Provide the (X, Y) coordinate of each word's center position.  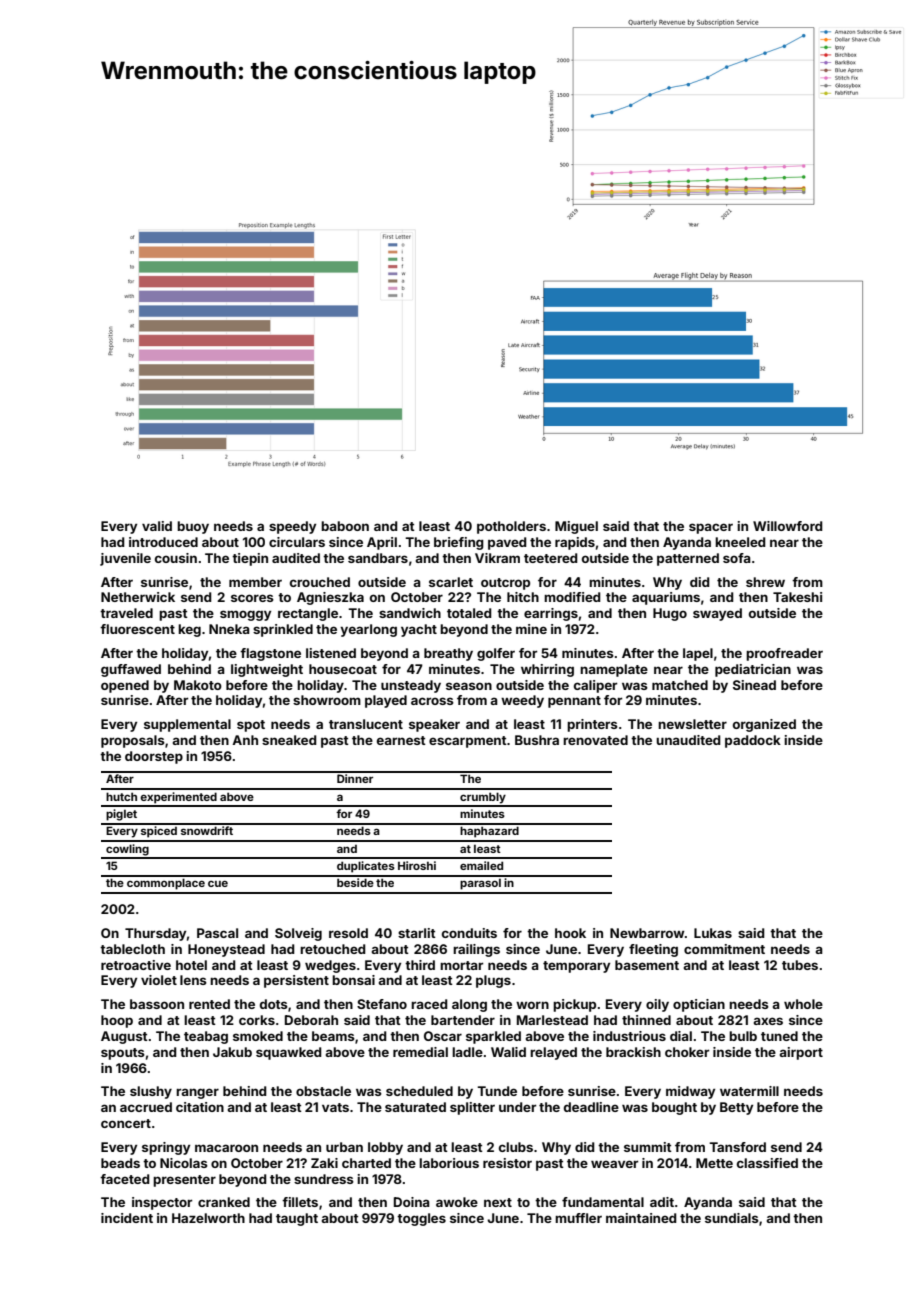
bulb (743, 1036)
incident (127, 1218)
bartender (463, 1020)
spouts (123, 1054)
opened (125, 686)
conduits (469, 933)
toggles (421, 1219)
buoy (193, 527)
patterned (688, 559)
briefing (459, 543)
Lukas (713, 933)
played (386, 701)
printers (592, 725)
